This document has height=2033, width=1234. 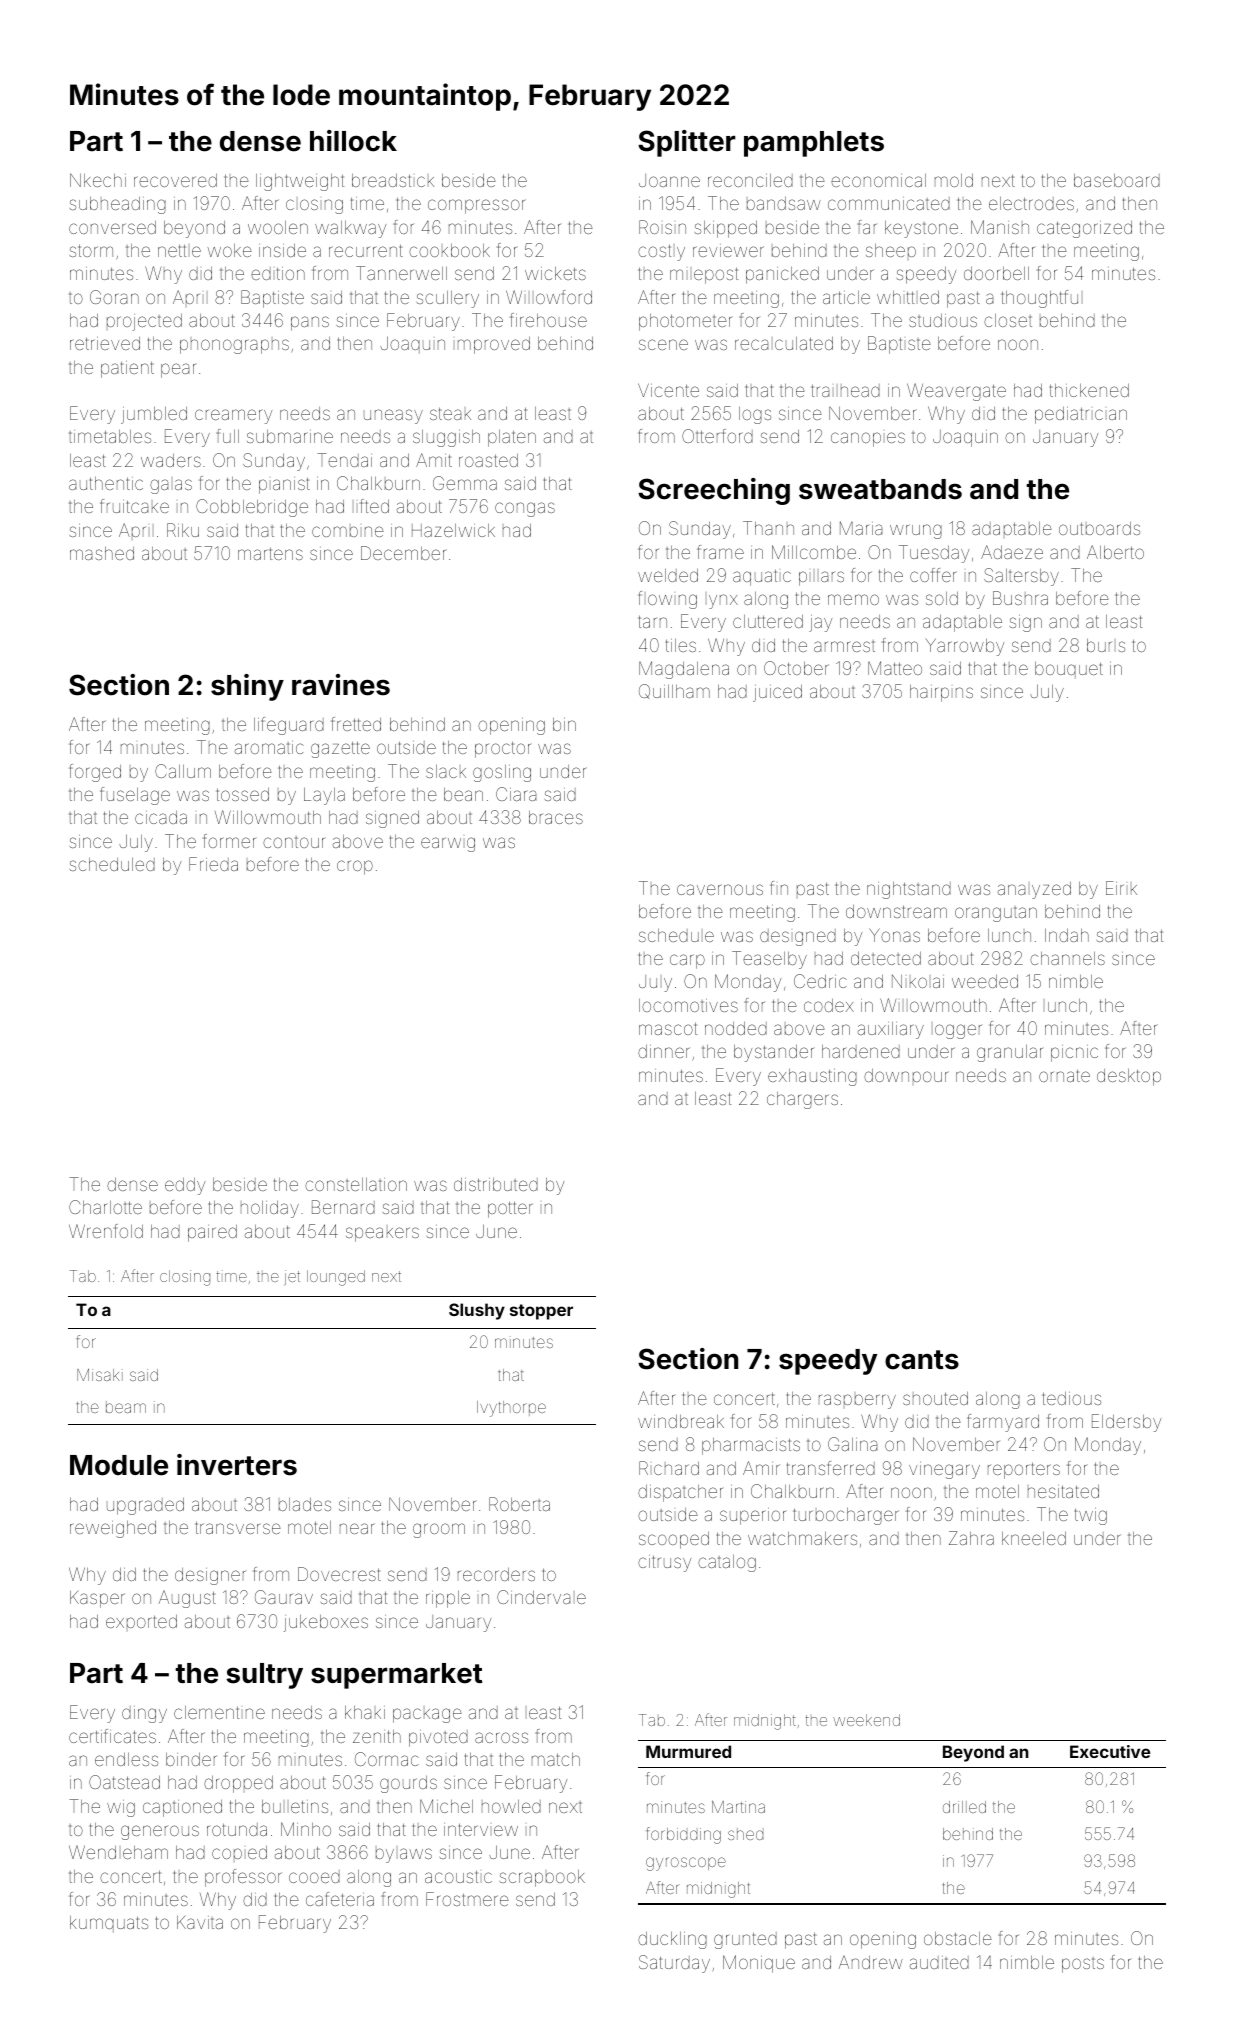 What do you see at coordinates (1083, 1965) in the document?
I see `posts` at bounding box center [1083, 1965].
